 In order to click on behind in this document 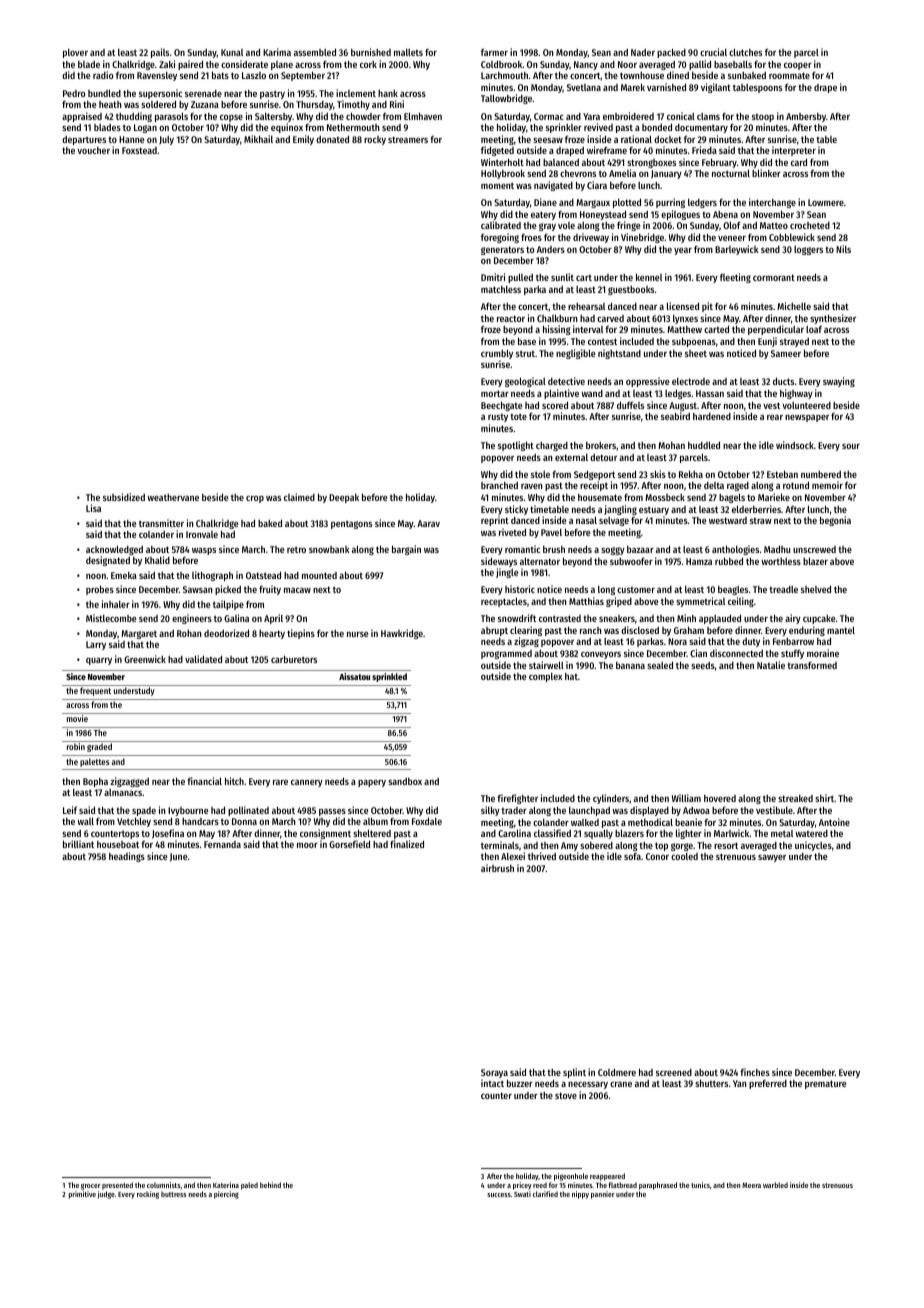, I will do `click(270, 1185)`.
